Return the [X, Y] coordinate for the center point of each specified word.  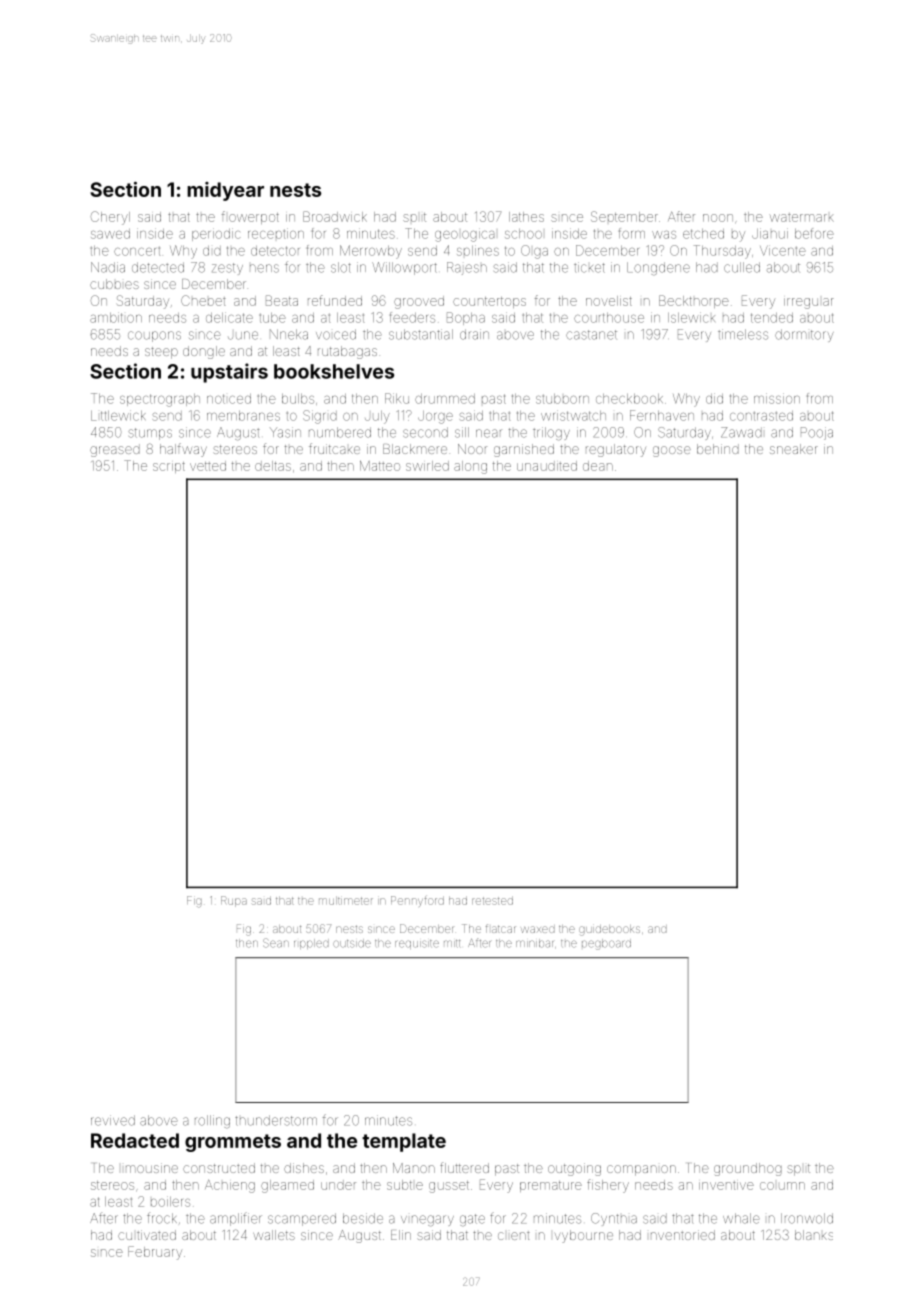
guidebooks [609, 930]
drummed [445, 399]
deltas [273, 466]
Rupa [234, 901]
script [169, 467]
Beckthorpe [694, 301]
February [155, 1253]
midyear [225, 191]
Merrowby [371, 252]
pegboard [606, 944]
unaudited [547, 466]
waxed [538, 929]
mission [777, 398]
